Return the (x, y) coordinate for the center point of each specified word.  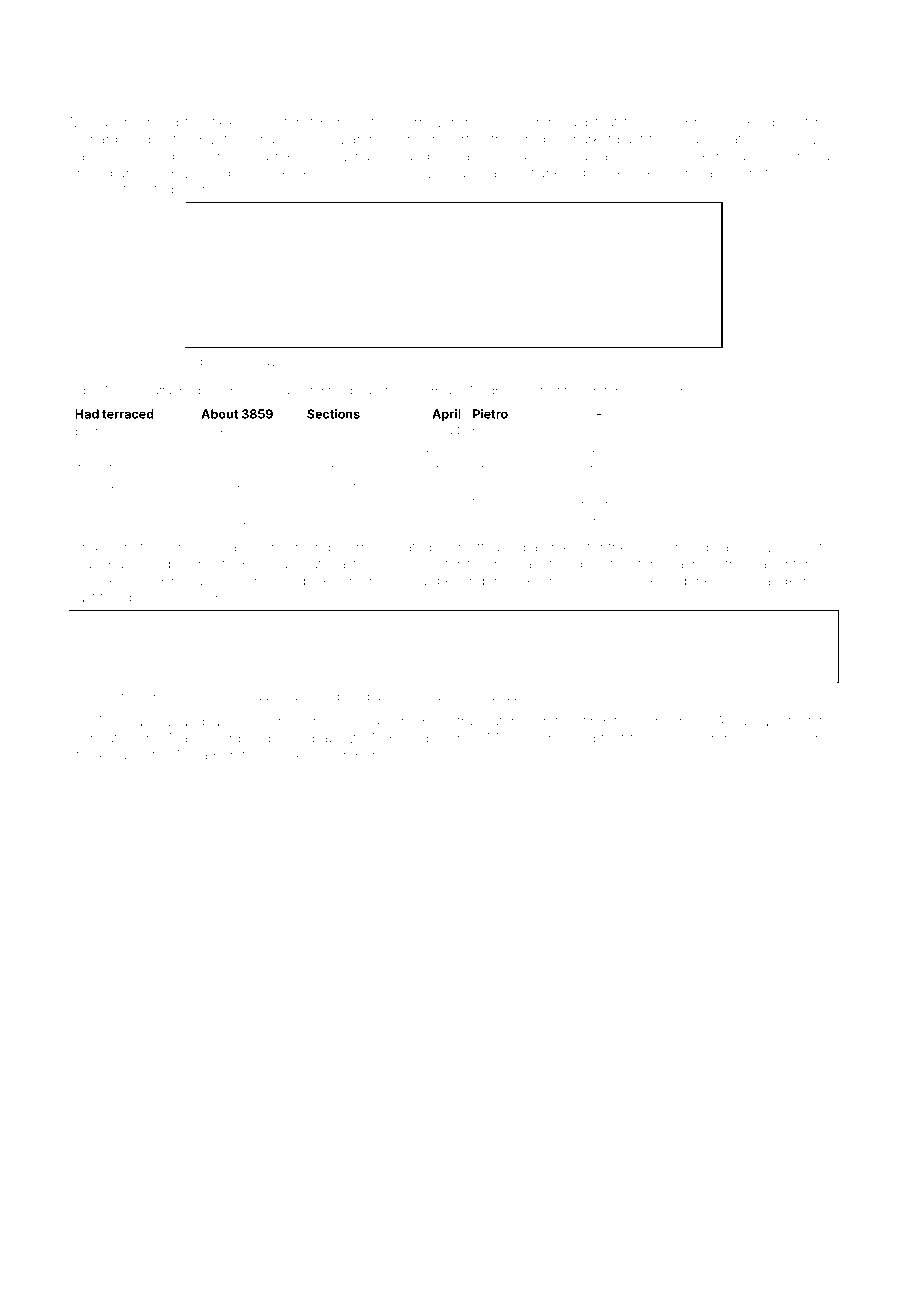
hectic (217, 564)
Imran (538, 122)
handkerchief (796, 580)
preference (616, 392)
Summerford (769, 155)
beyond (461, 582)
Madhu (490, 391)
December (343, 755)
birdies (287, 391)
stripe (196, 697)
